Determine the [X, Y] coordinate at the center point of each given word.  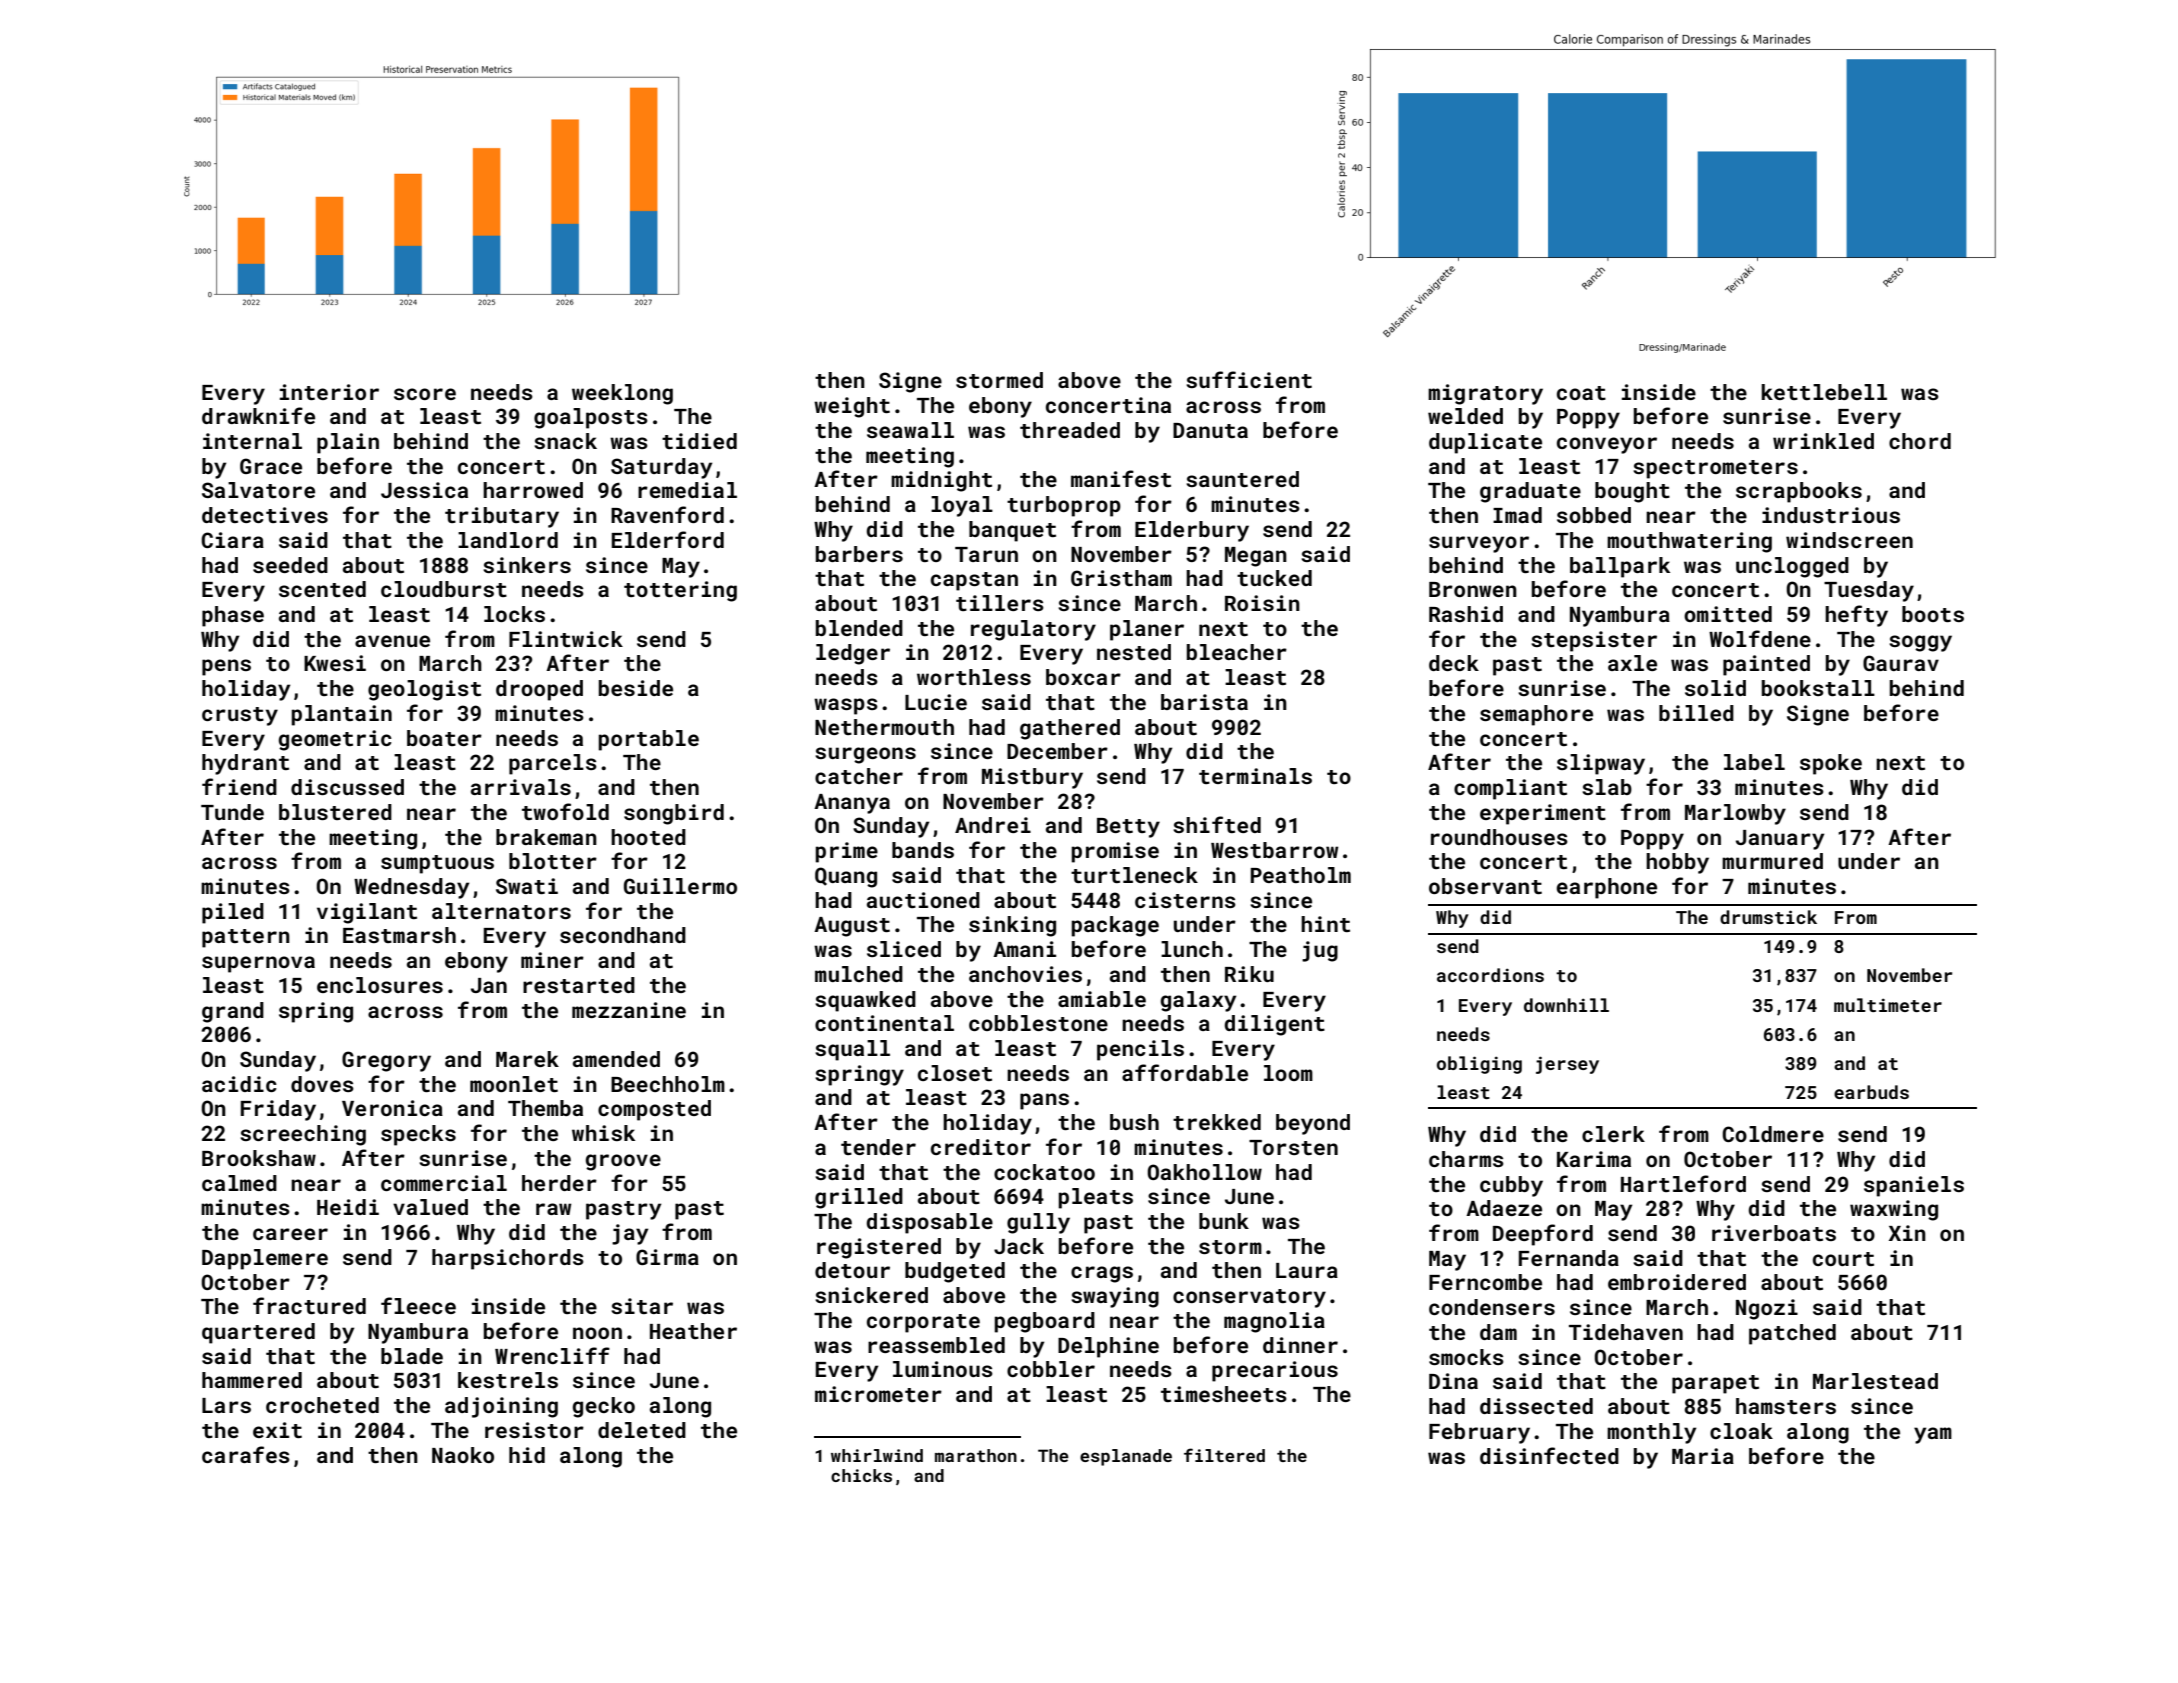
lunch [1192, 949]
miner [552, 960]
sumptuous [437, 864]
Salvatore [258, 490]
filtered [1224, 1455]
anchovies [1025, 974]
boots [1933, 614]
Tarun [986, 554]
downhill [1566, 1005]
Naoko [463, 1455]
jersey [1567, 1065]
